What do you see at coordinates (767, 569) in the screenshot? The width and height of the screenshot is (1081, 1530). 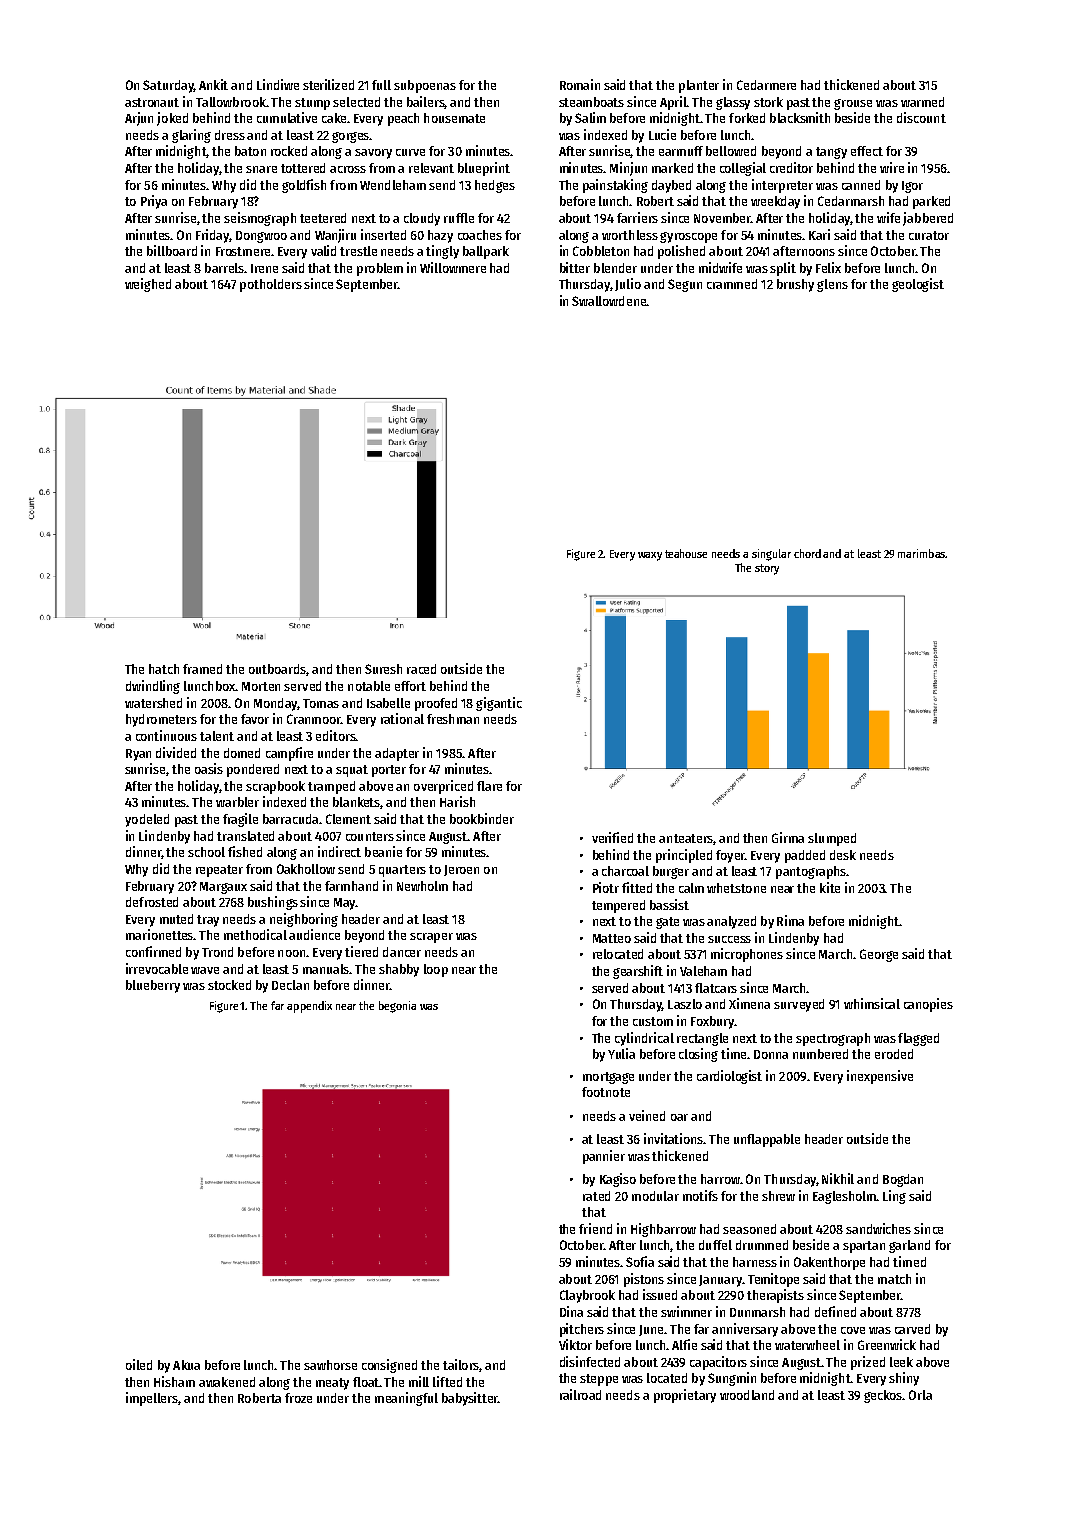 I see `story` at bounding box center [767, 569].
